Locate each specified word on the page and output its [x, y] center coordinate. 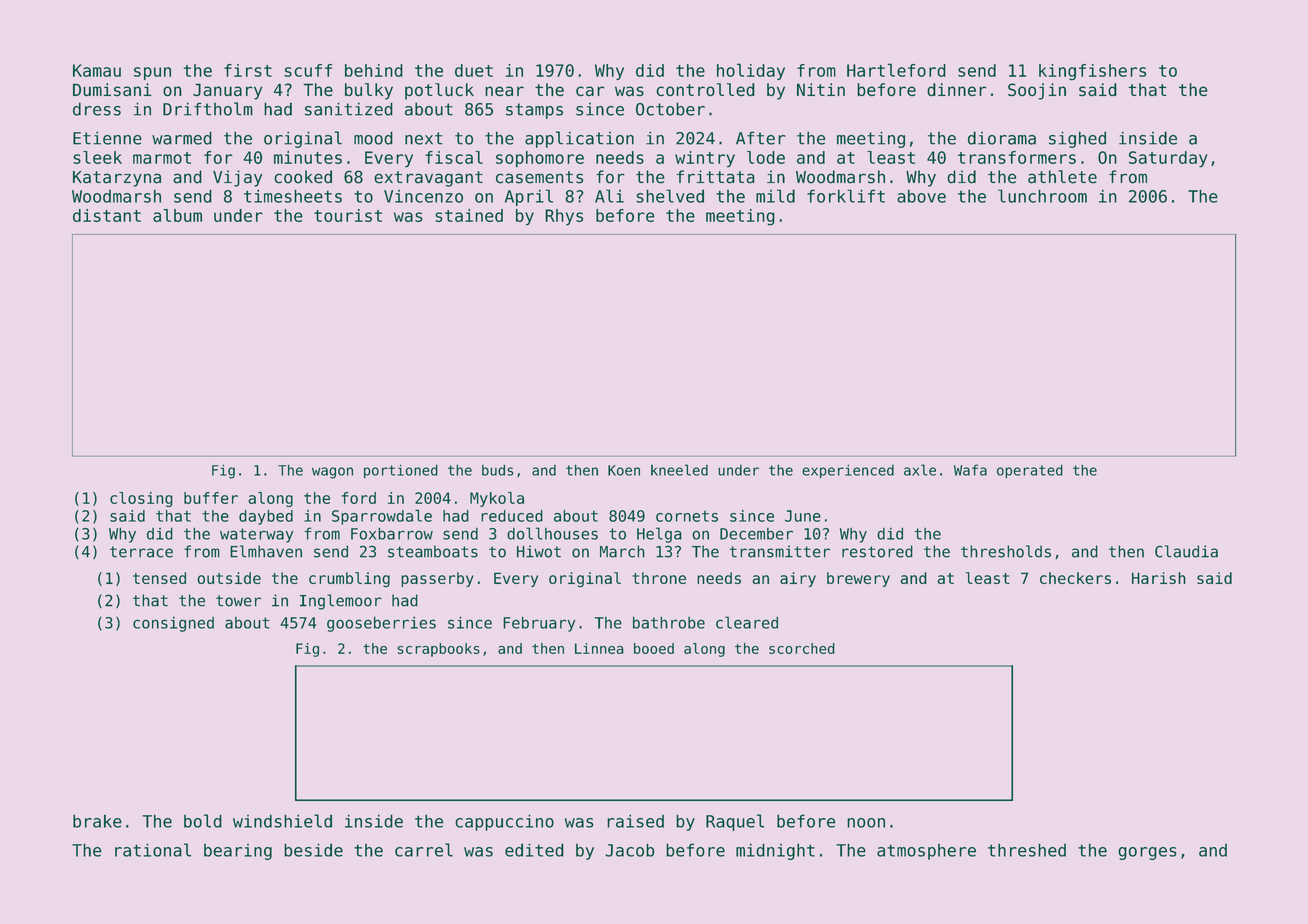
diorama [1002, 138]
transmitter [780, 551]
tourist [348, 215]
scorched [802, 648]
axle [920, 470]
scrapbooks [439, 650]
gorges [1147, 853]
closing [141, 499]
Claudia [1186, 551]
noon [866, 823]
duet [474, 70]
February [539, 624]
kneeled [679, 470]
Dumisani [112, 90]
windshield [282, 821]
